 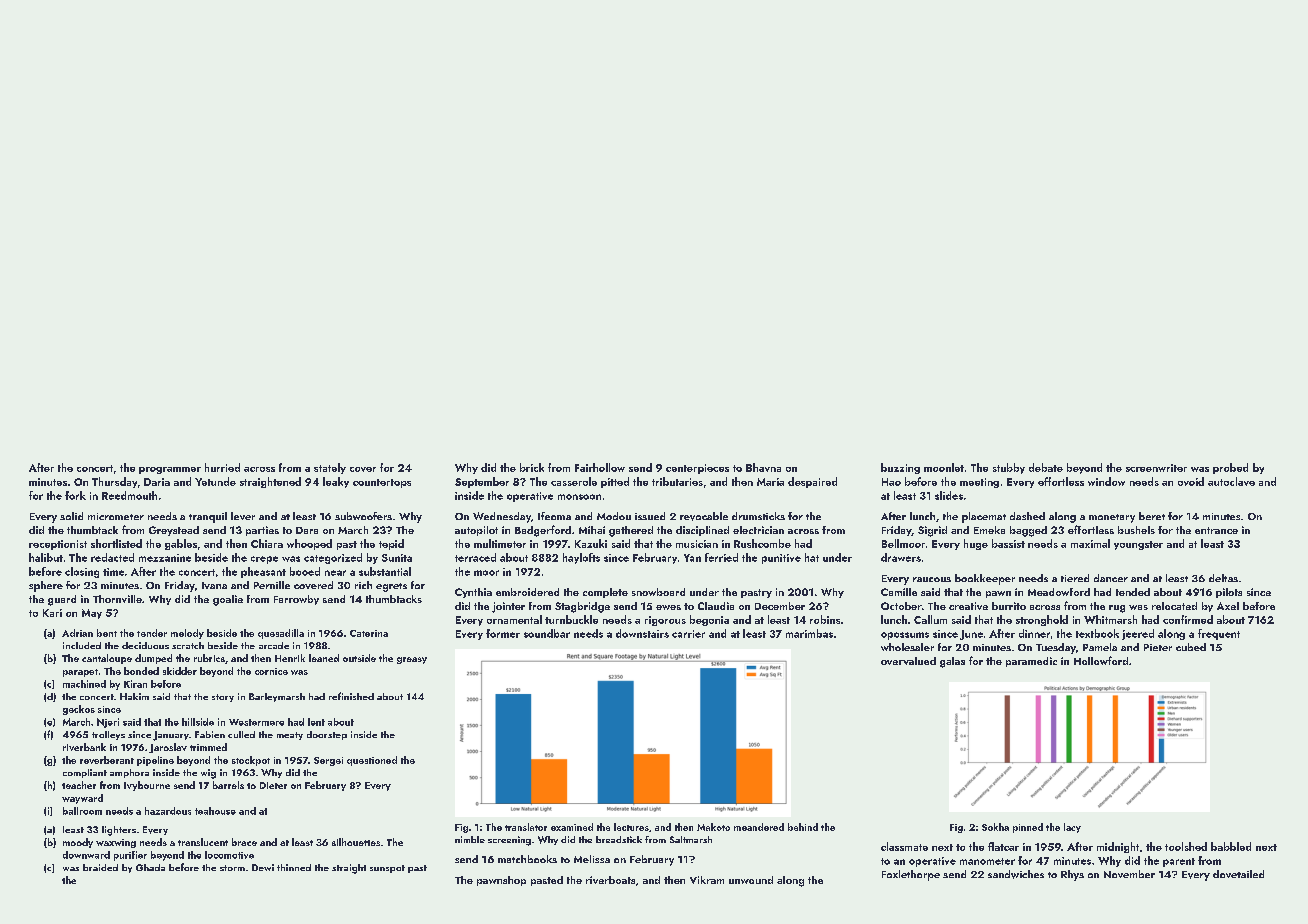 What do you see at coordinates (721, 557) in the image?
I see `ferried` at bounding box center [721, 557].
